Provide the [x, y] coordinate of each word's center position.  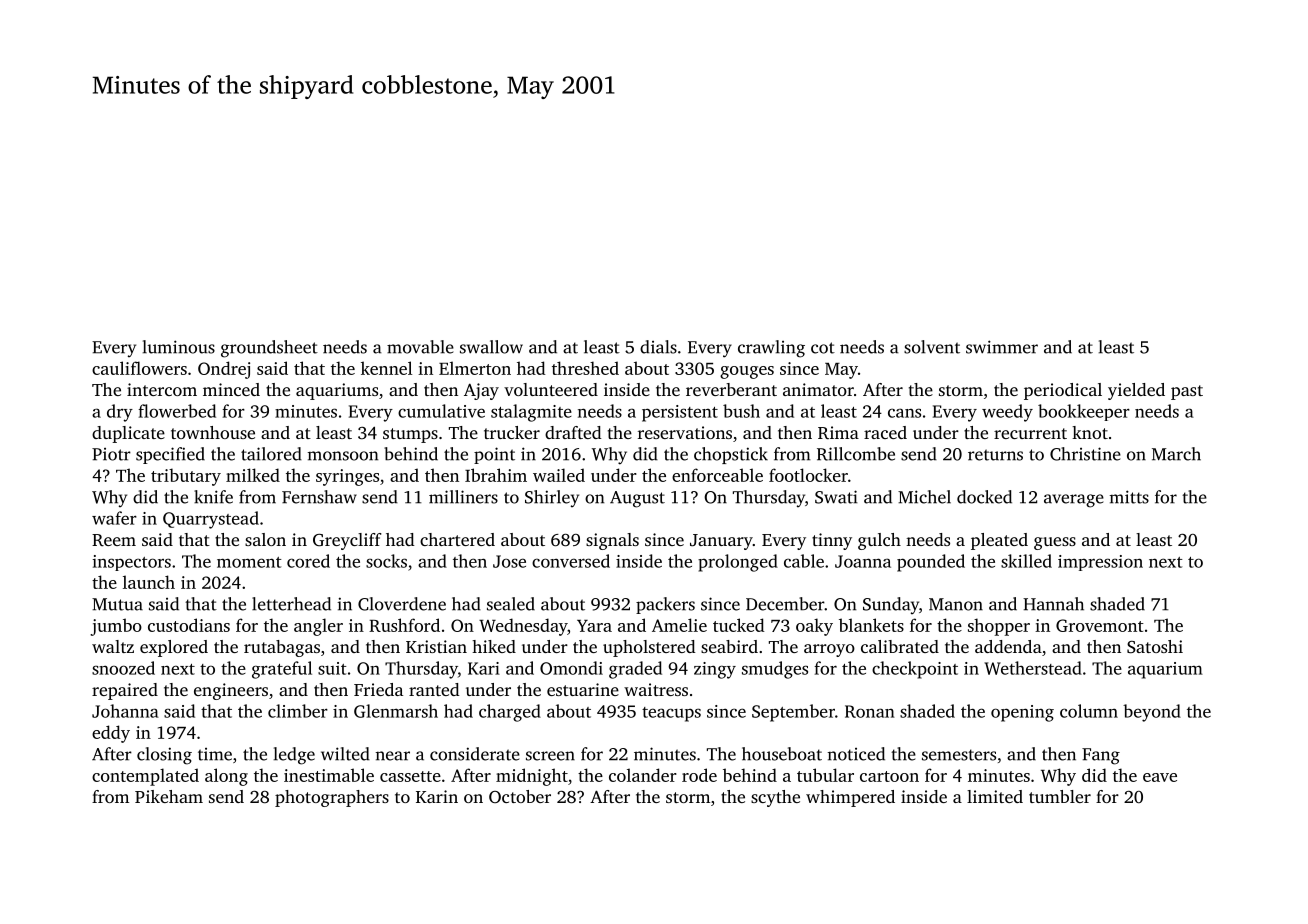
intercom [162, 389]
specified [170, 455]
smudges [775, 670]
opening [1022, 713]
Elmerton [475, 368]
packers [665, 605]
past [1187, 392]
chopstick [731, 455]
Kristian [436, 646]
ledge [294, 756]
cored [308, 561]
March [1176, 454]
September [793, 713]
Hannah [1053, 604]
